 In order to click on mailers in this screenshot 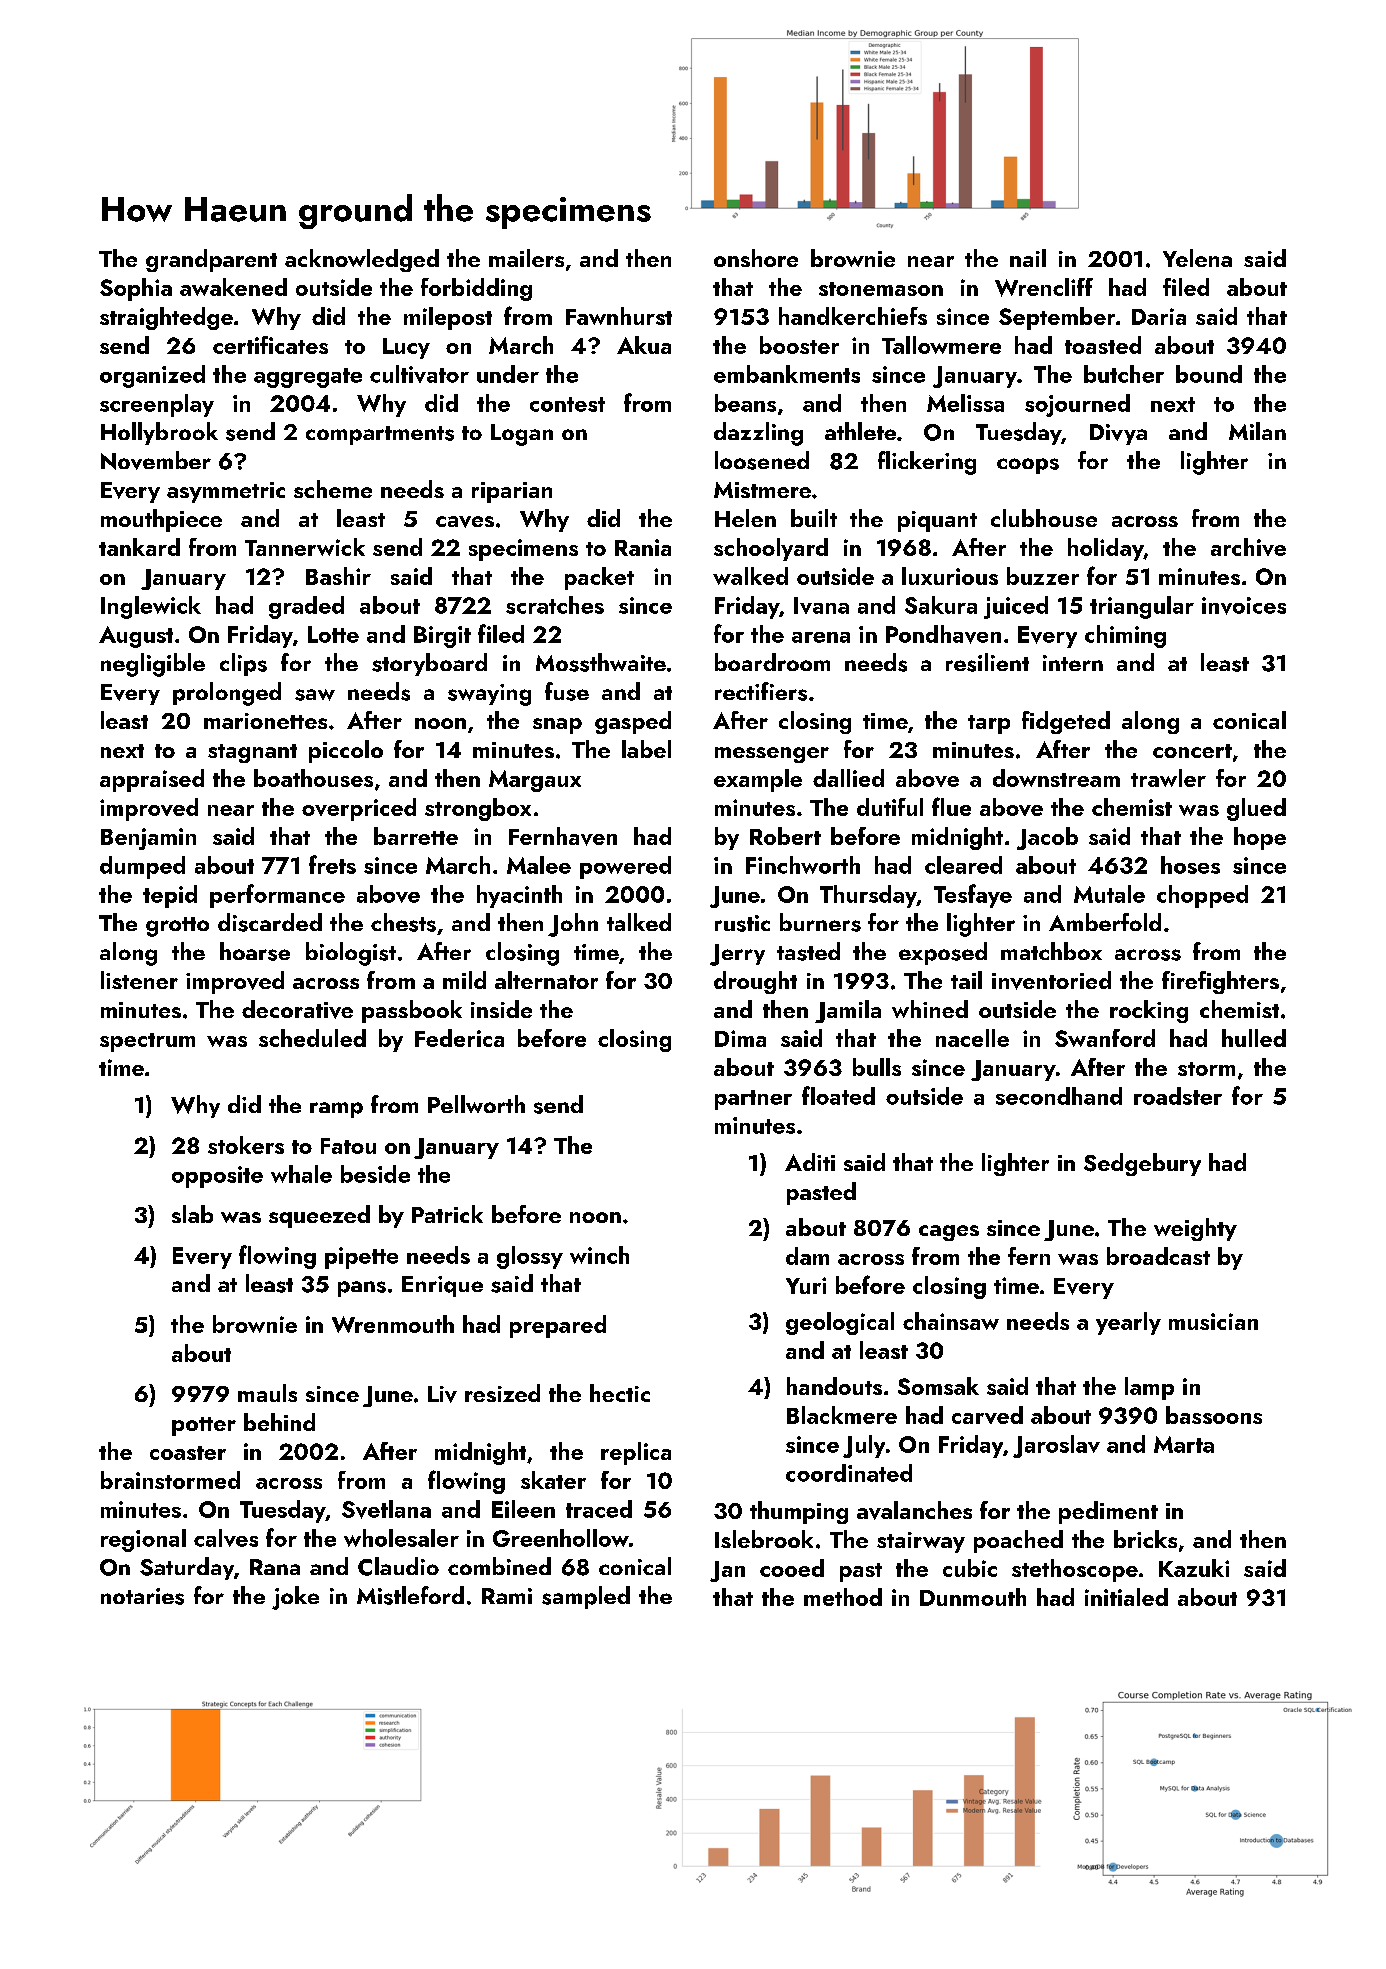, I will do `click(526, 258)`.
